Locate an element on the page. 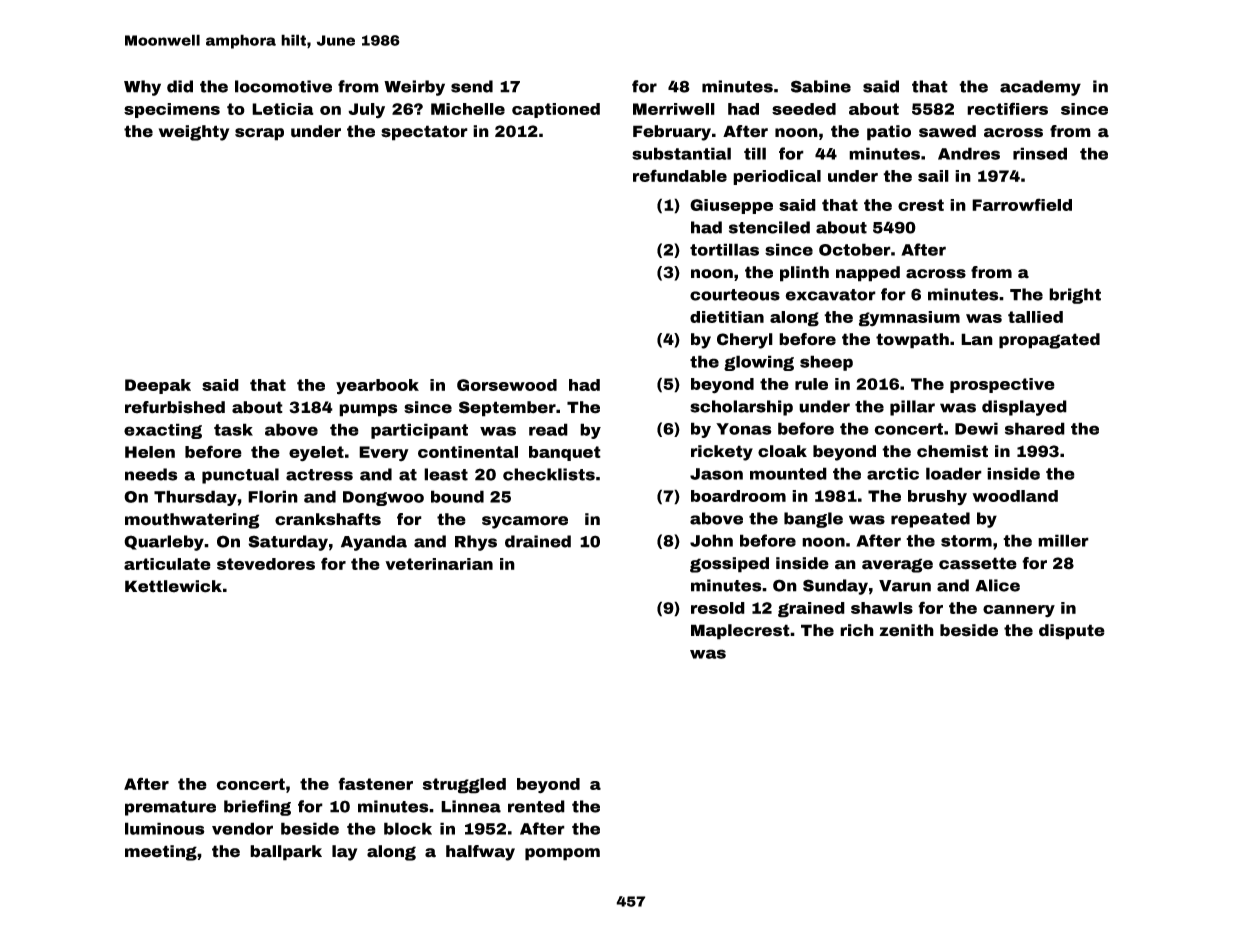 The height and width of the document is (952, 1233). veterinarian is located at coordinates (439, 564).
